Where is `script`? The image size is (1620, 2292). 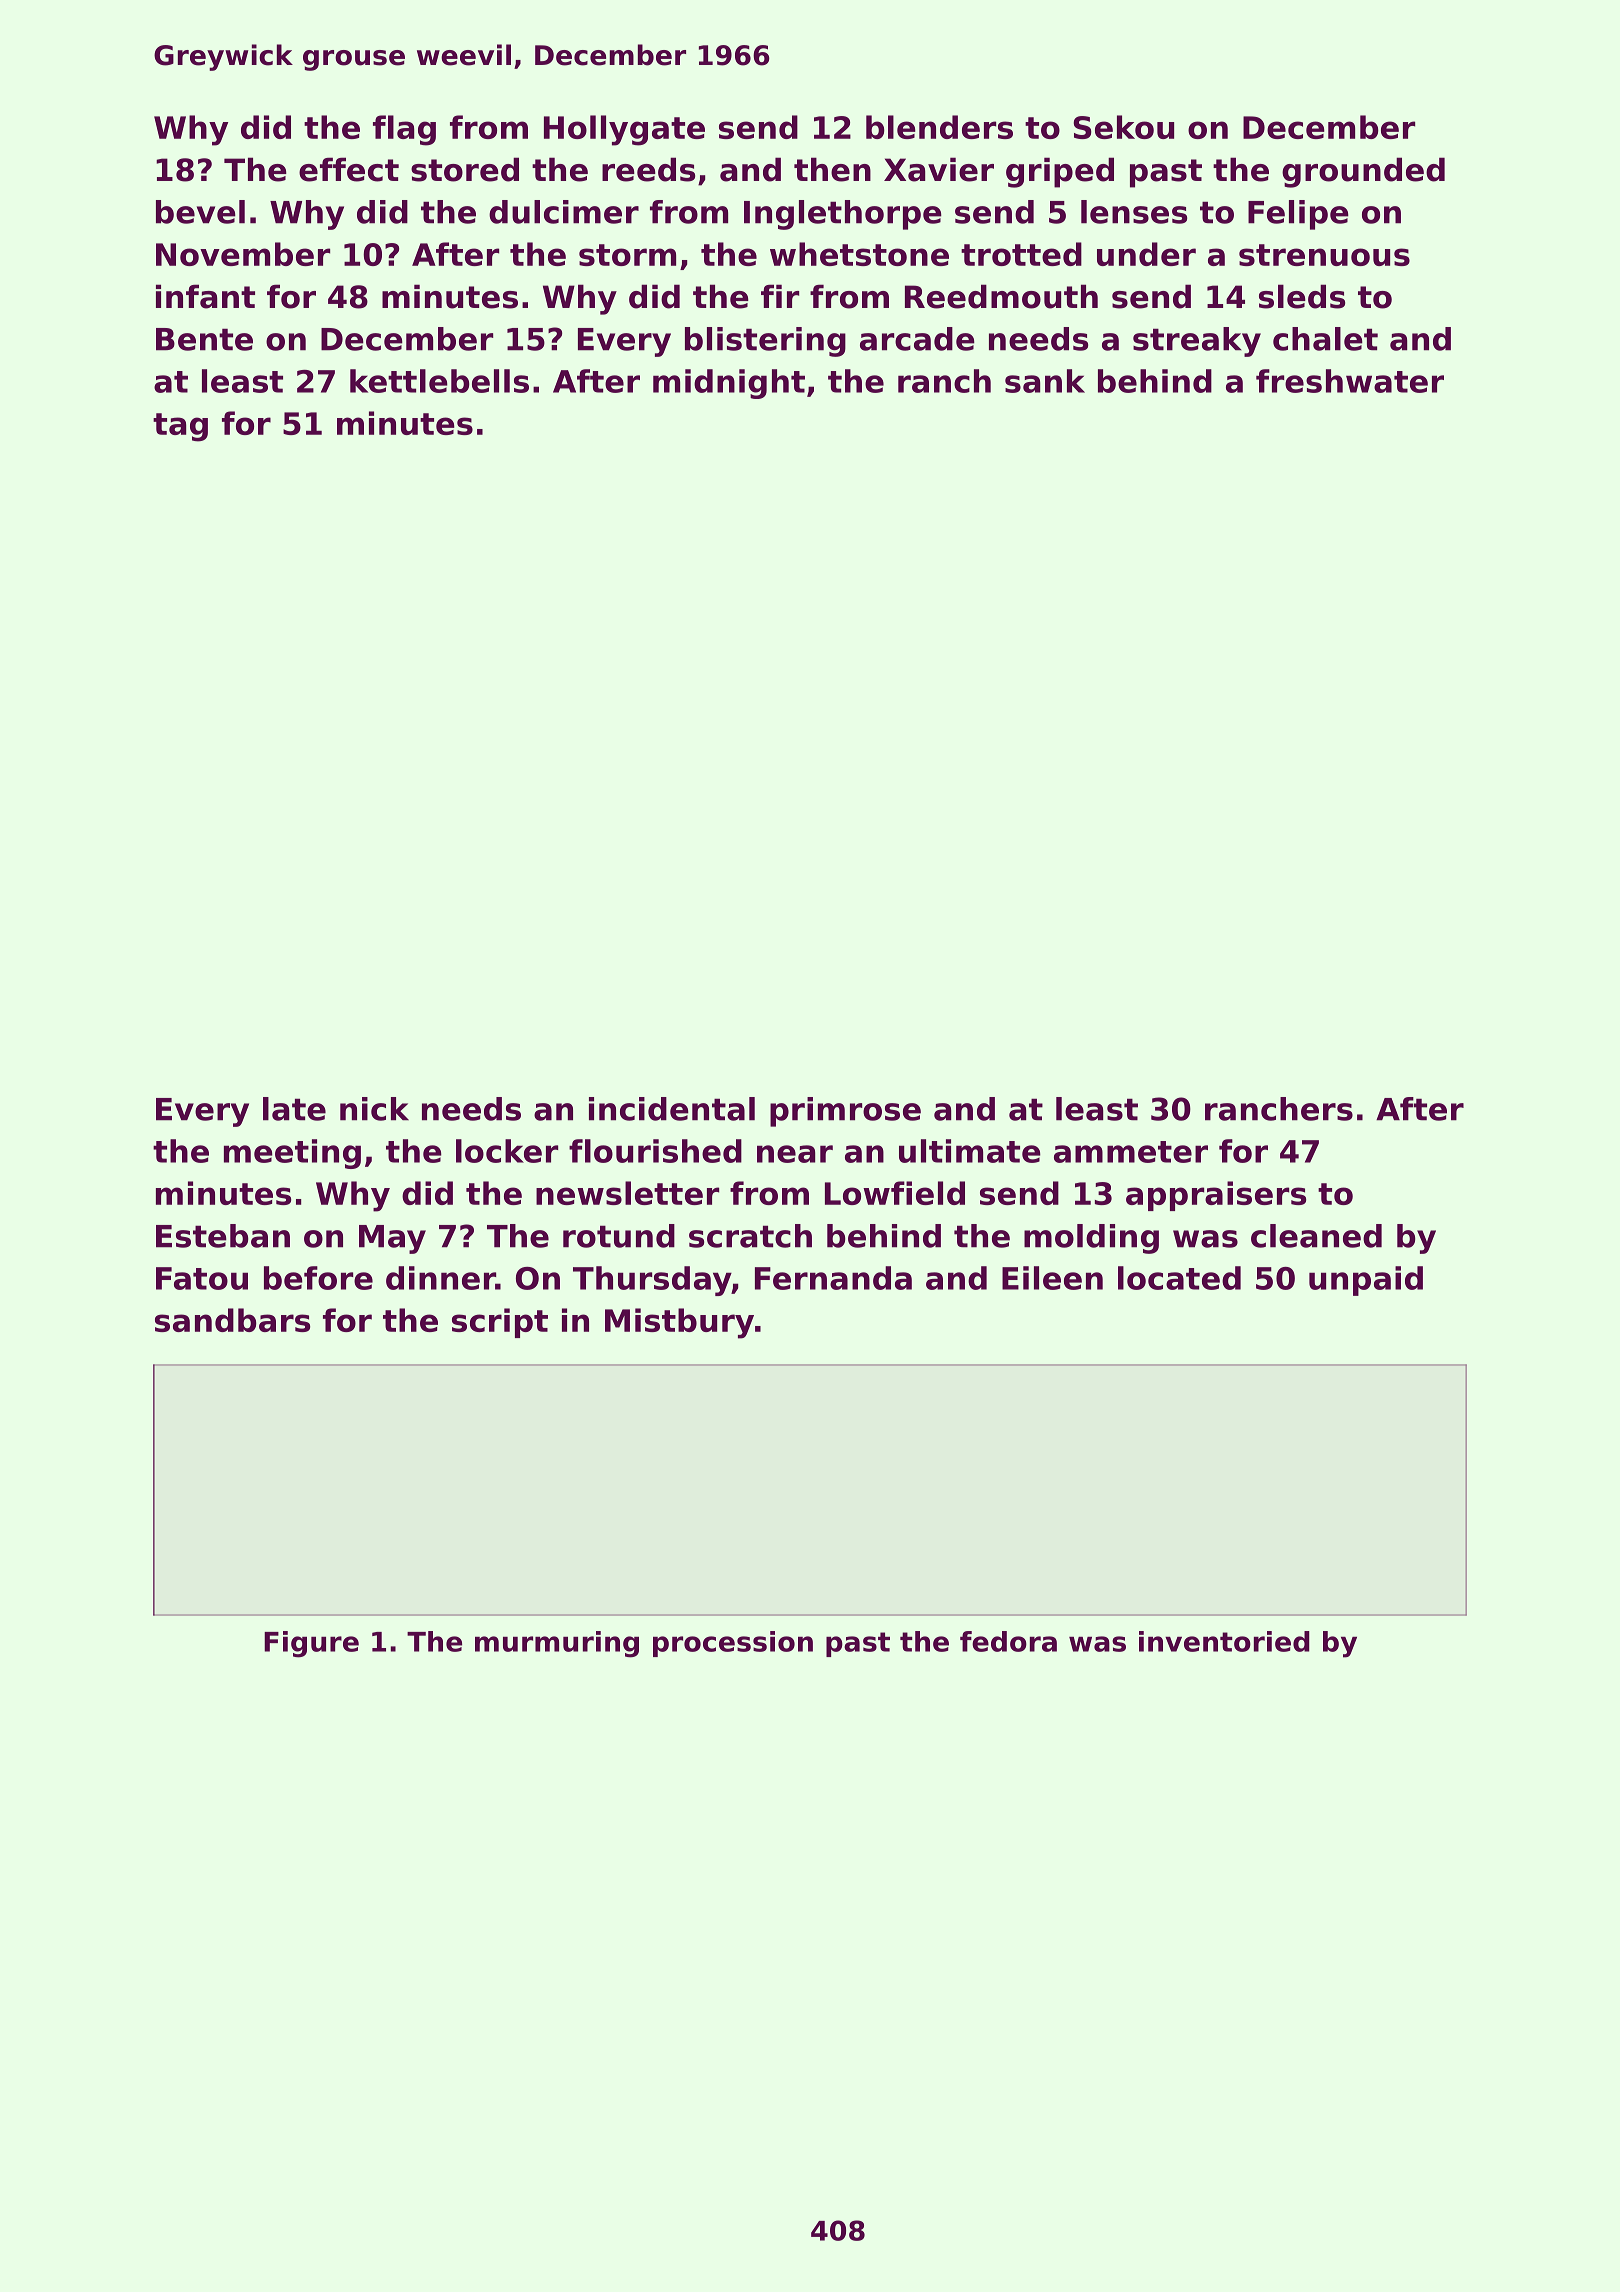
script is located at coordinates (500, 1323).
